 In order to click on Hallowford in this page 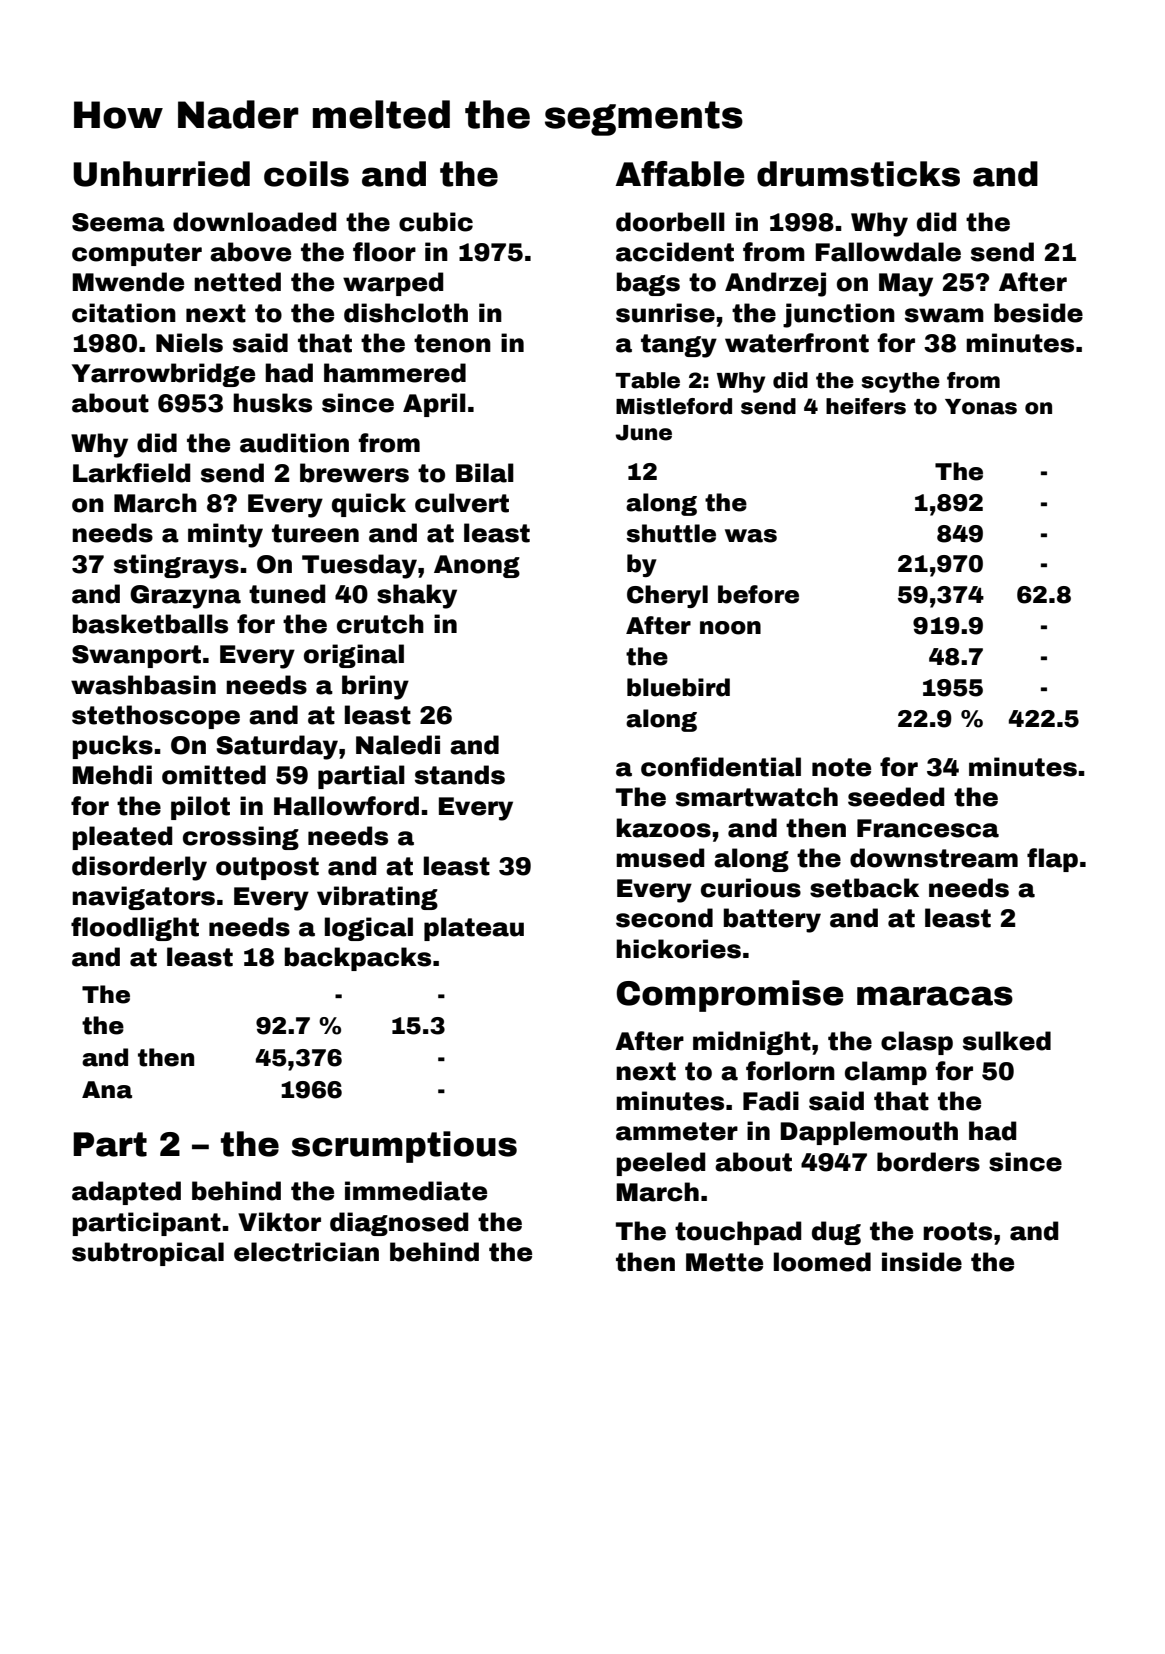, I will do `click(346, 806)`.
